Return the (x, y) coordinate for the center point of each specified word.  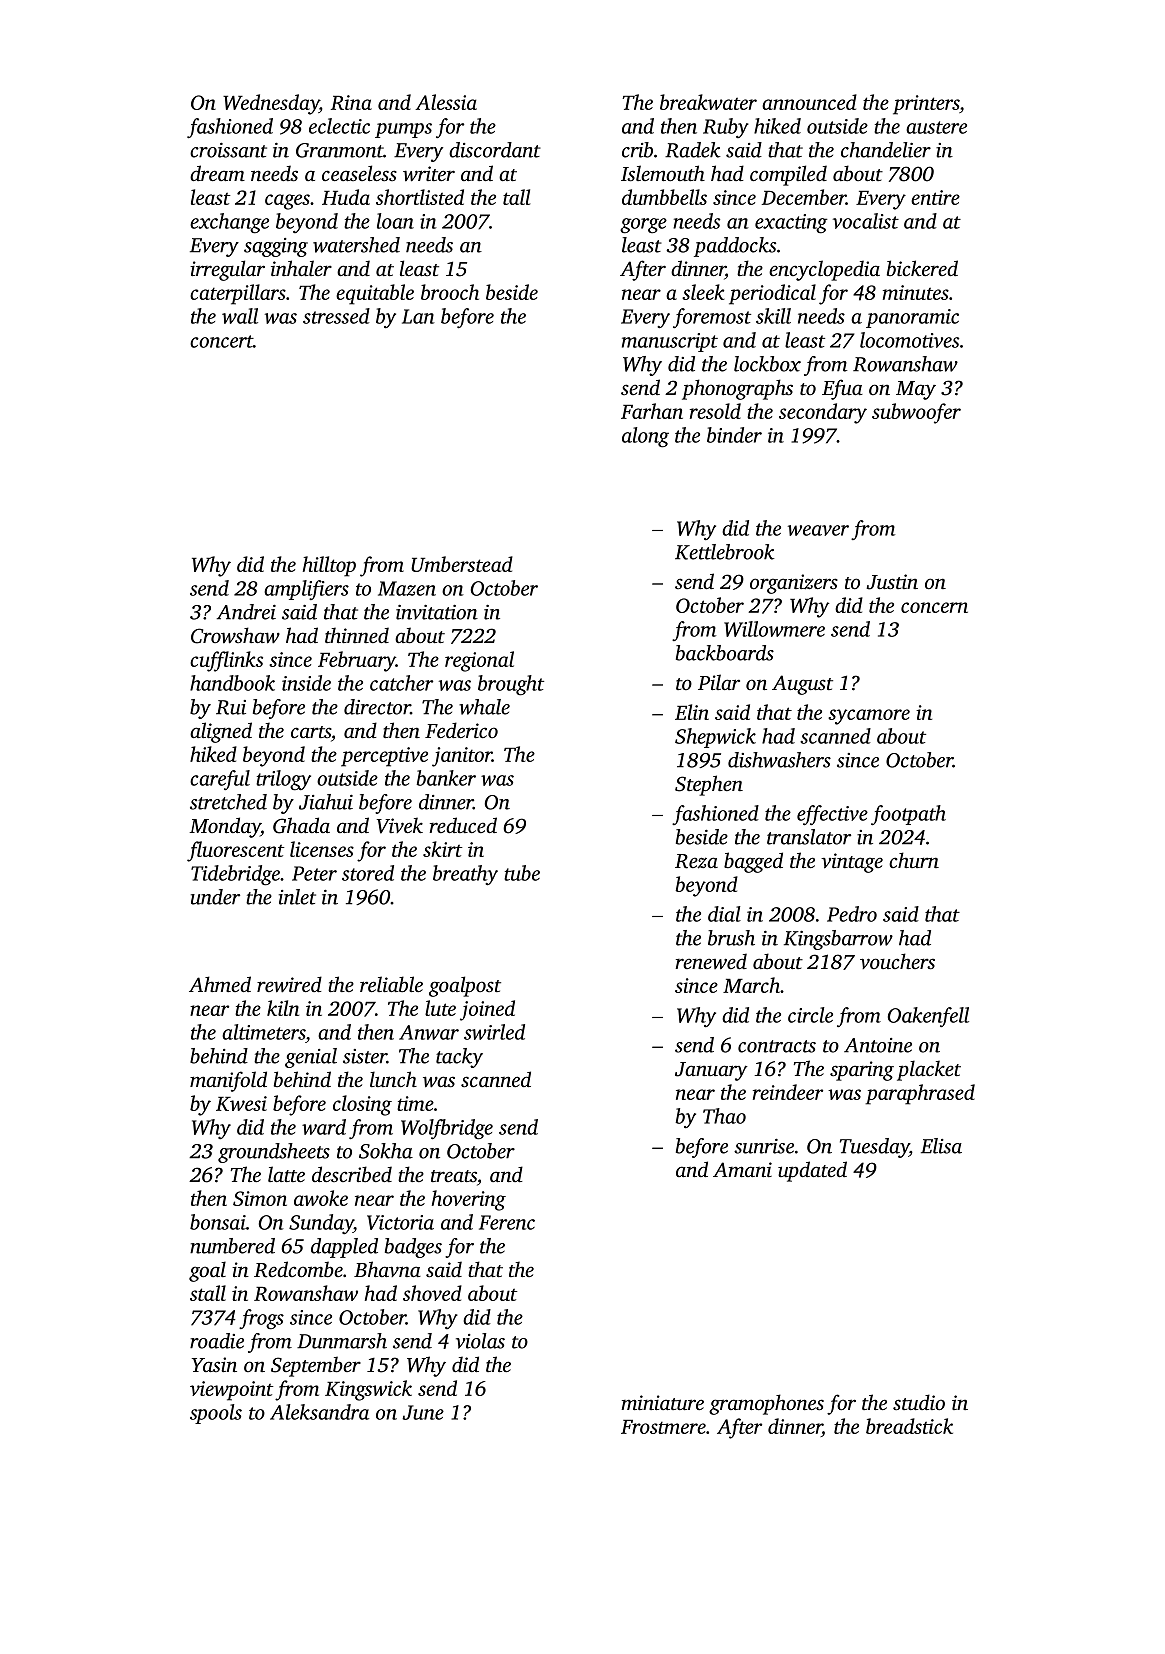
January (711, 1071)
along (645, 437)
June (423, 1412)
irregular (227, 270)
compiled (788, 175)
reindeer (788, 1092)
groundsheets (274, 1153)
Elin (692, 712)
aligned (221, 732)
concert (221, 341)
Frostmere (663, 1427)
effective (832, 815)
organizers (794, 584)
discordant (495, 150)
